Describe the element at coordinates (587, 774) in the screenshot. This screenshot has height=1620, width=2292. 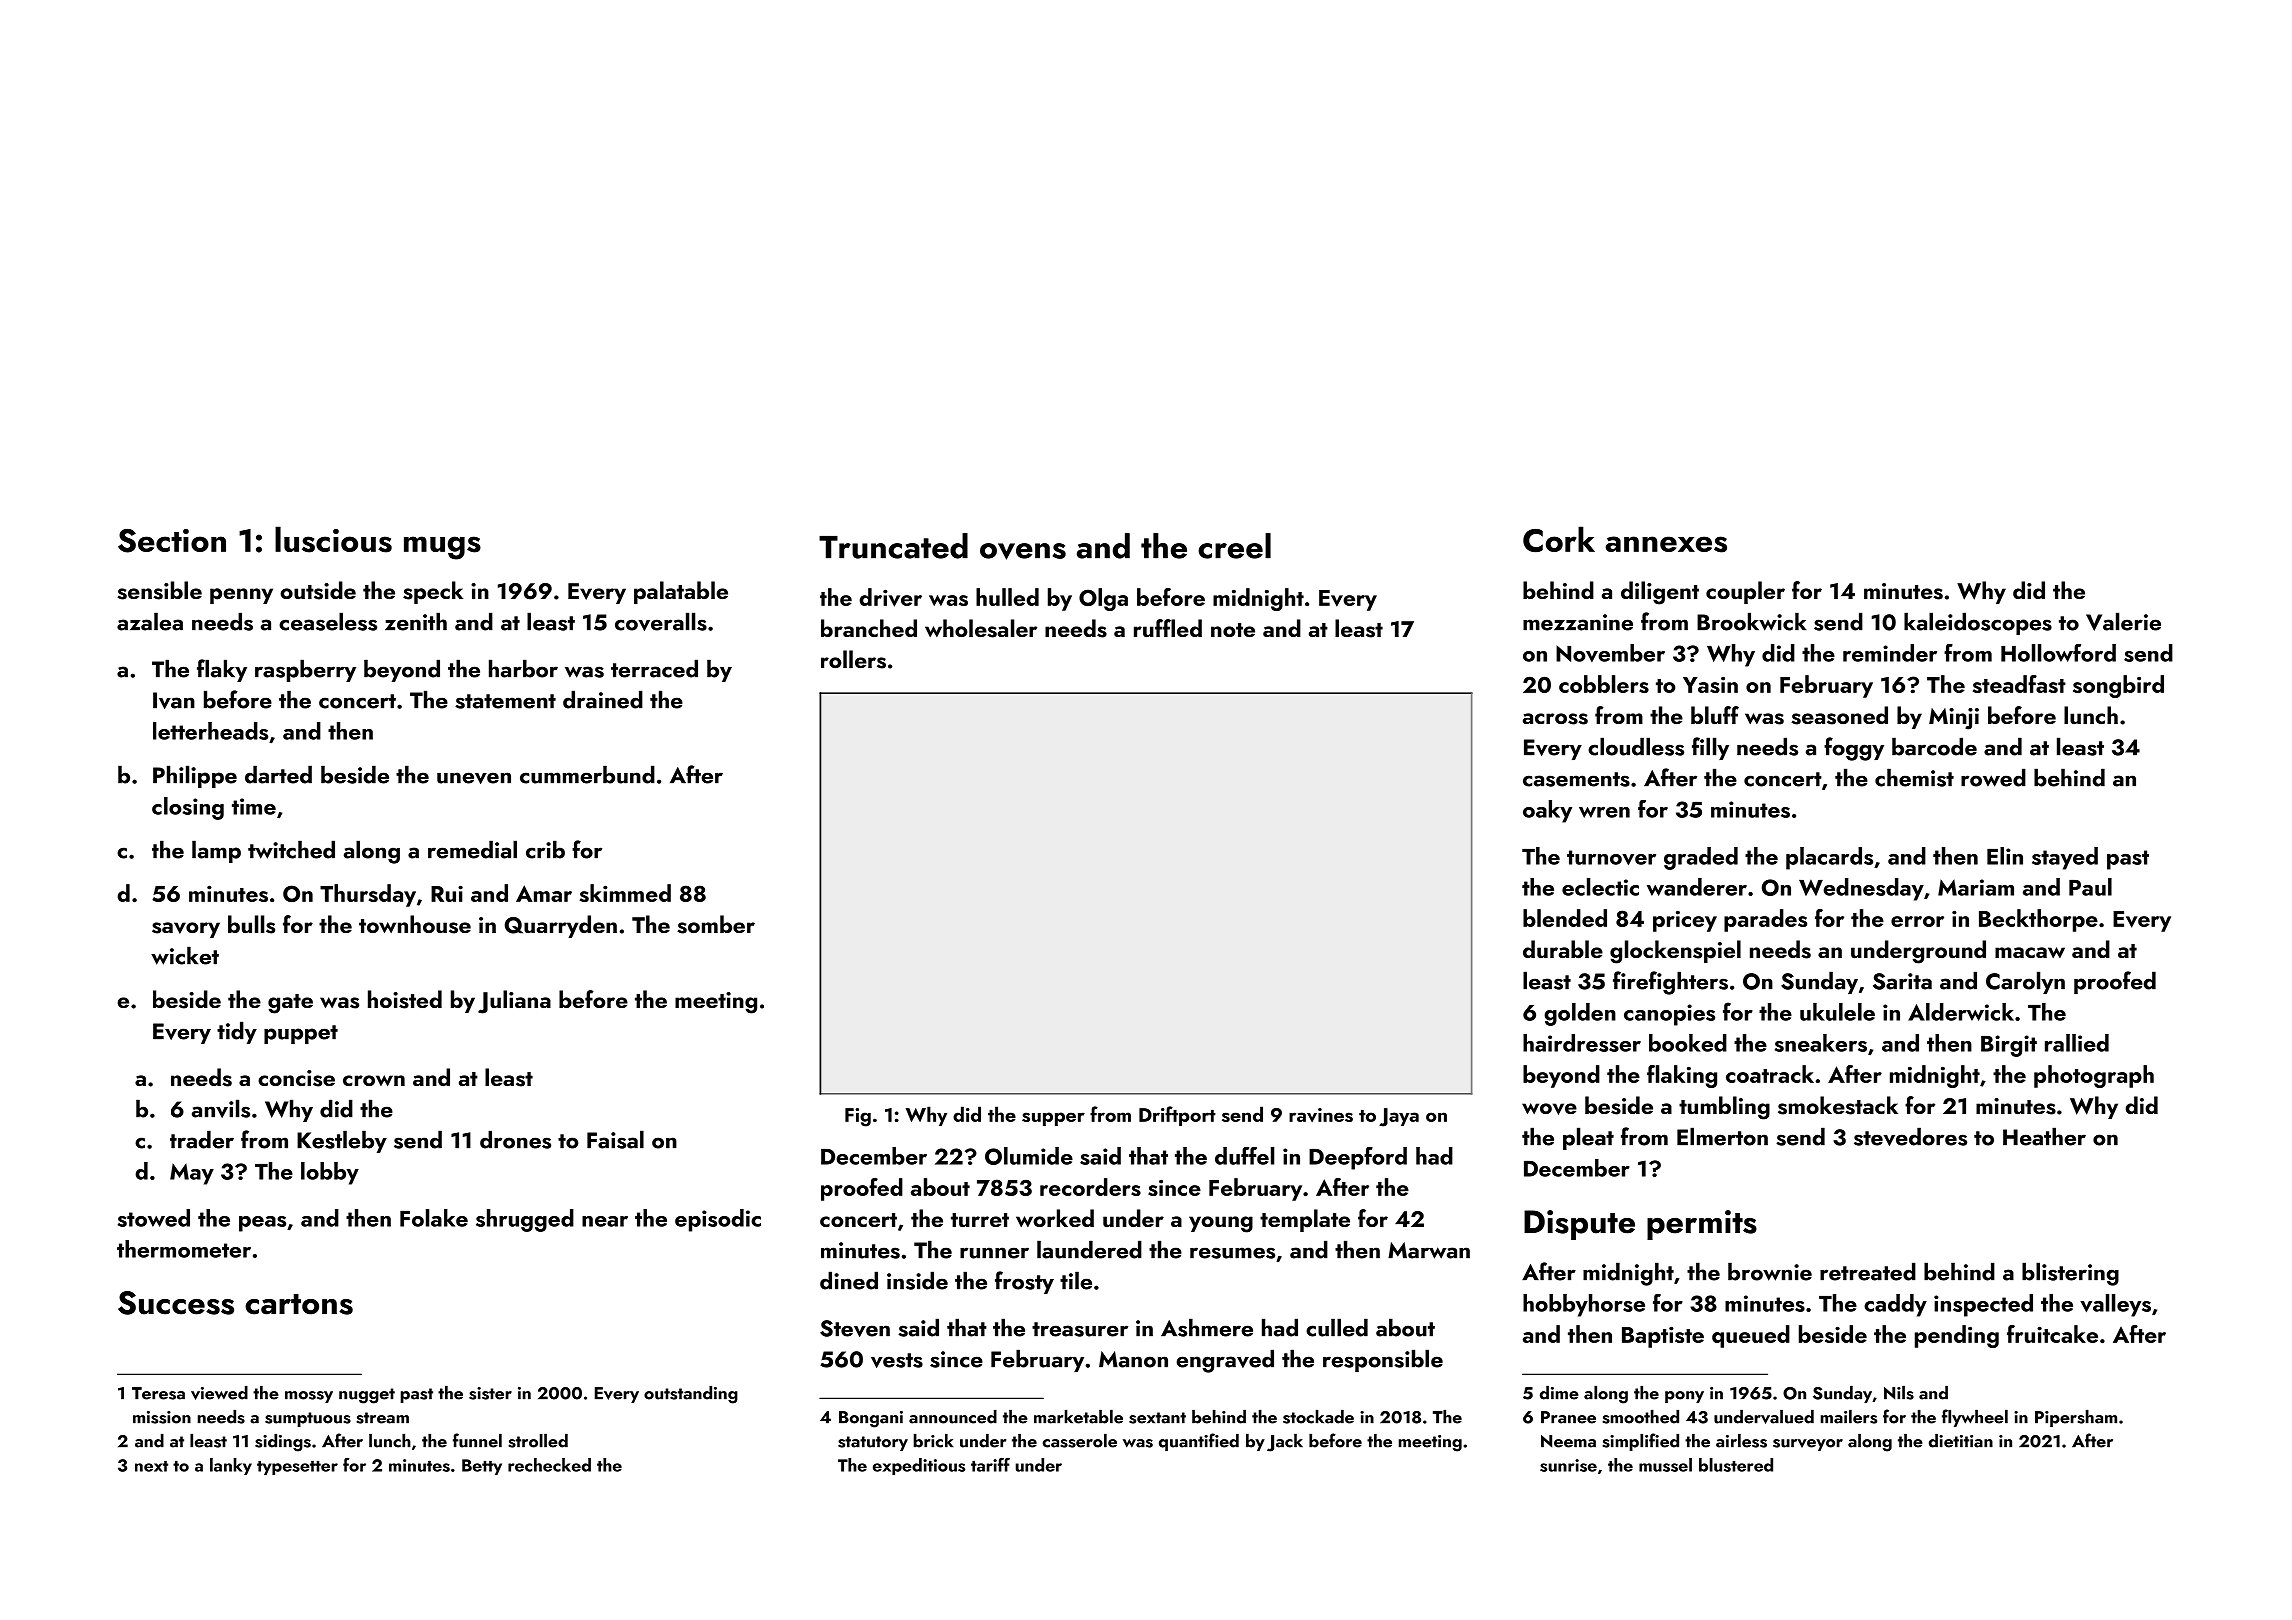
I see `cummerbund` at that location.
